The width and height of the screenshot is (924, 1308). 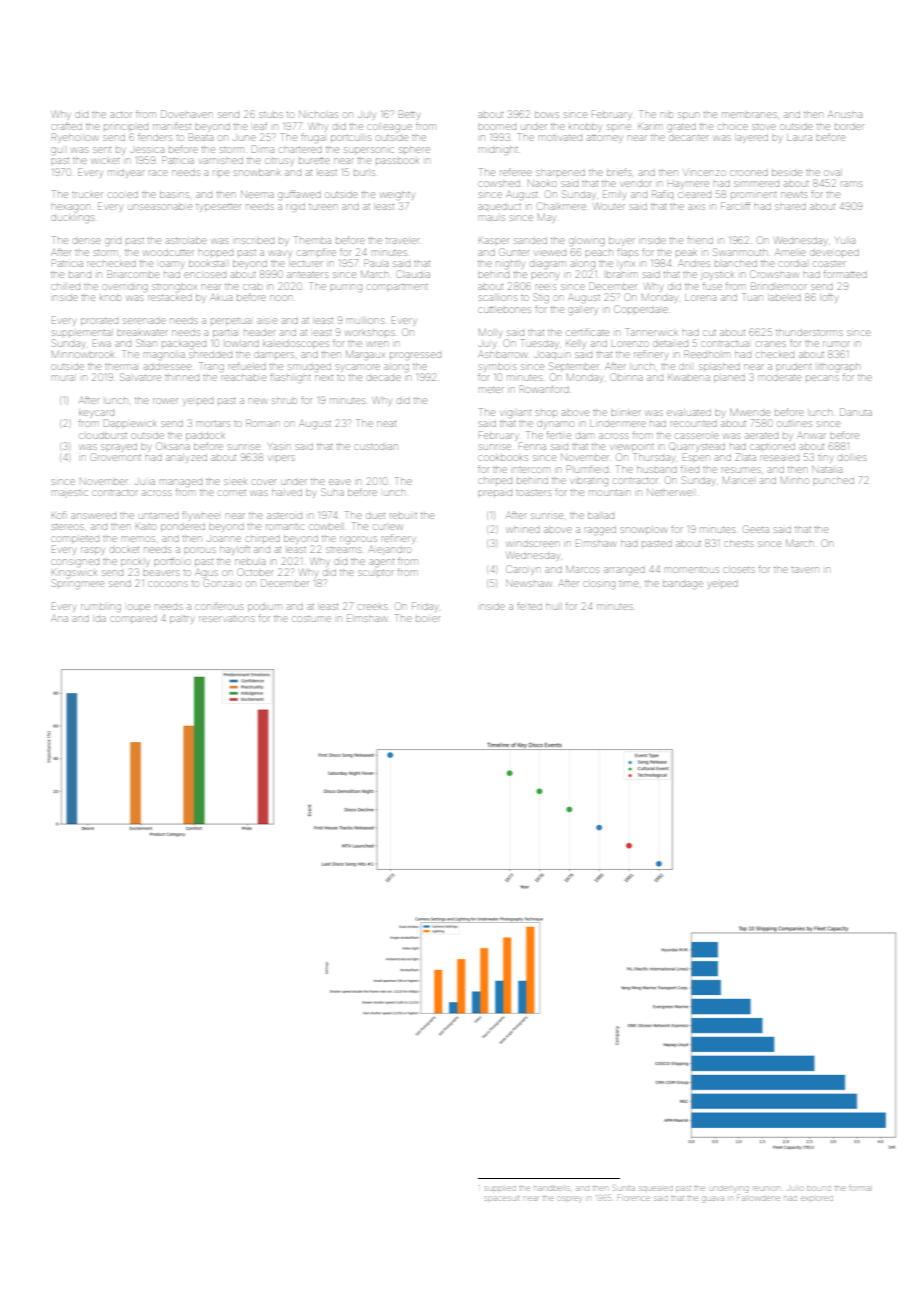 I want to click on tavern, so click(x=805, y=570).
